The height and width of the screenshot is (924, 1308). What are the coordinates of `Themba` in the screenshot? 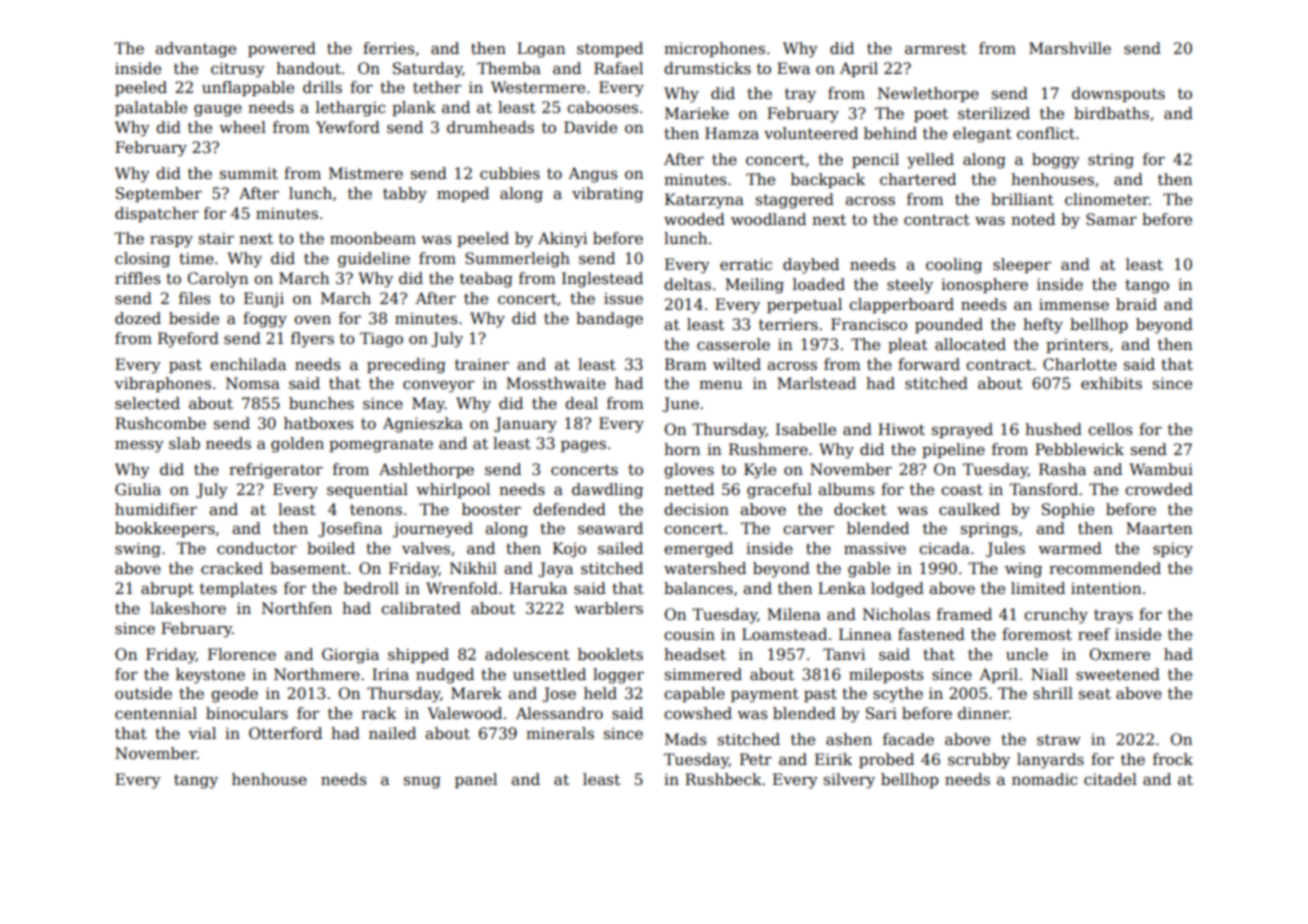 It's located at (509, 68).
